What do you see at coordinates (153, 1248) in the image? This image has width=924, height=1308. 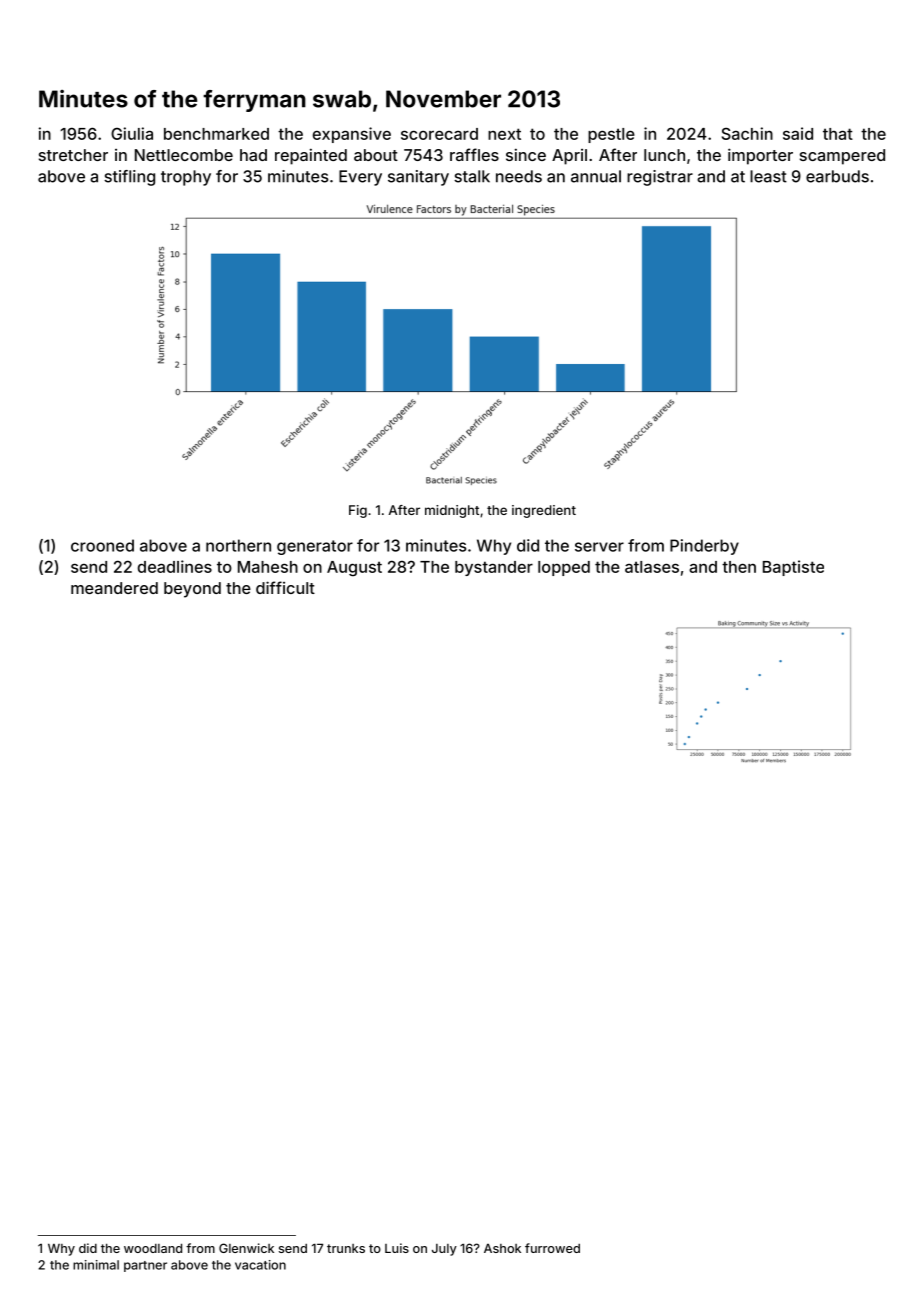 I see `woodland` at bounding box center [153, 1248].
